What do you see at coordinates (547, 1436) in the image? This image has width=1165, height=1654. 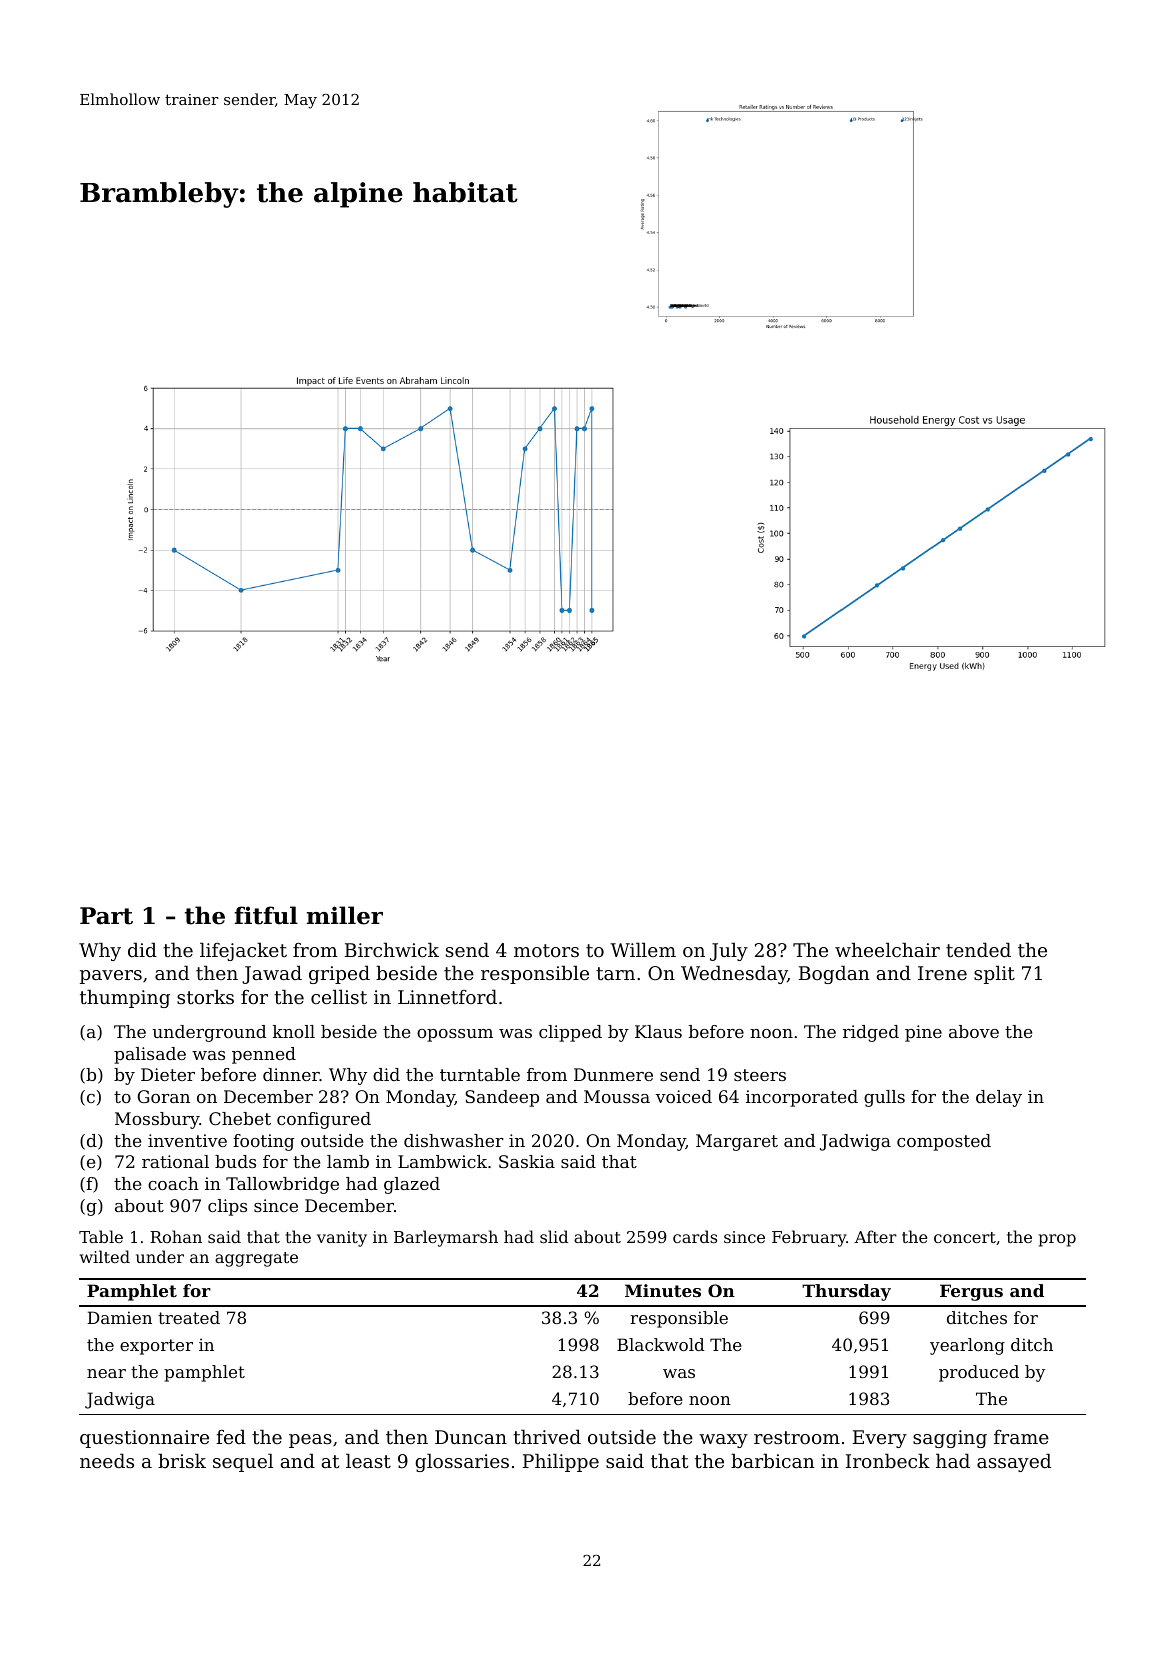 I see `thrived` at bounding box center [547, 1436].
